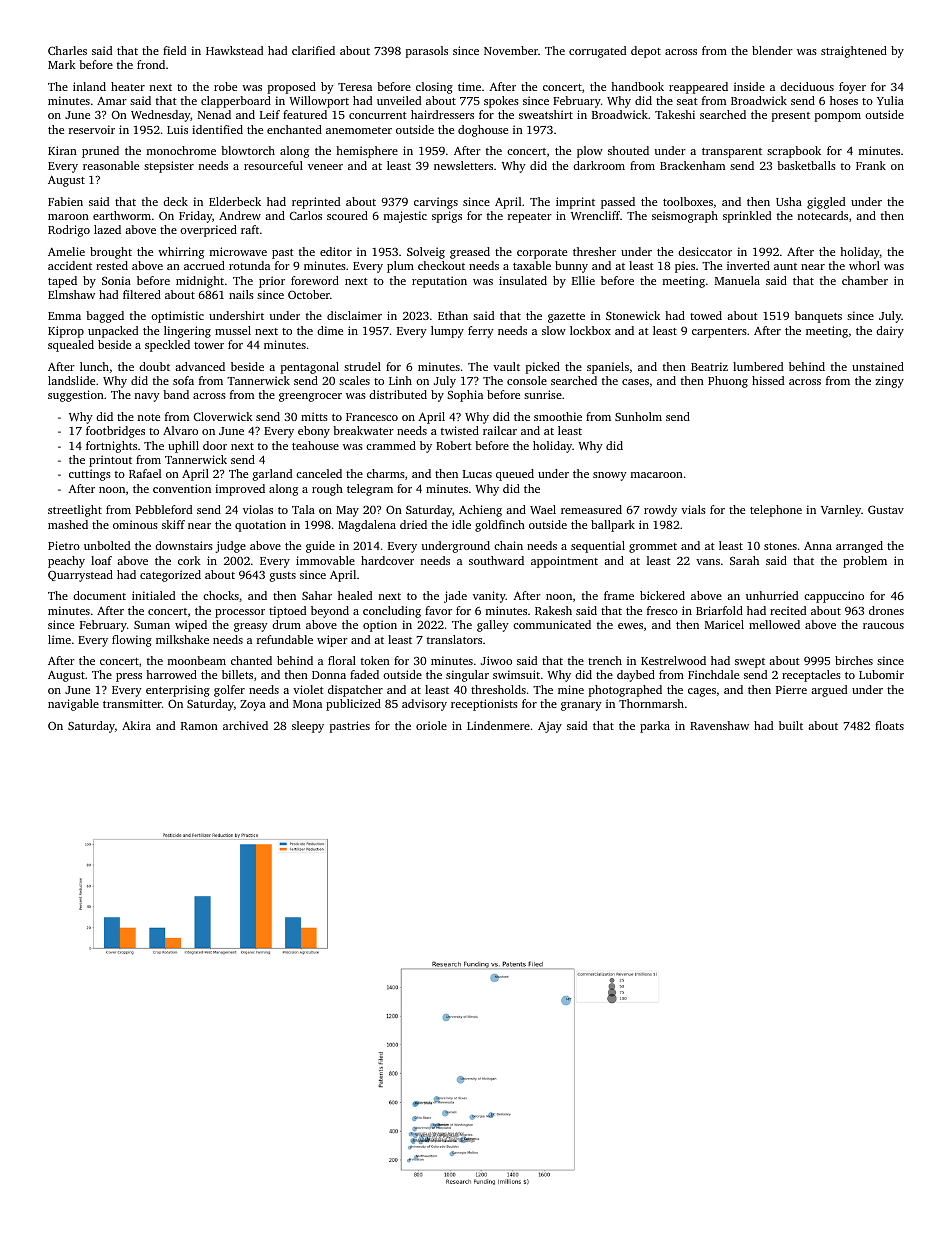  What do you see at coordinates (630, 626) in the page?
I see `ewes` at bounding box center [630, 626].
